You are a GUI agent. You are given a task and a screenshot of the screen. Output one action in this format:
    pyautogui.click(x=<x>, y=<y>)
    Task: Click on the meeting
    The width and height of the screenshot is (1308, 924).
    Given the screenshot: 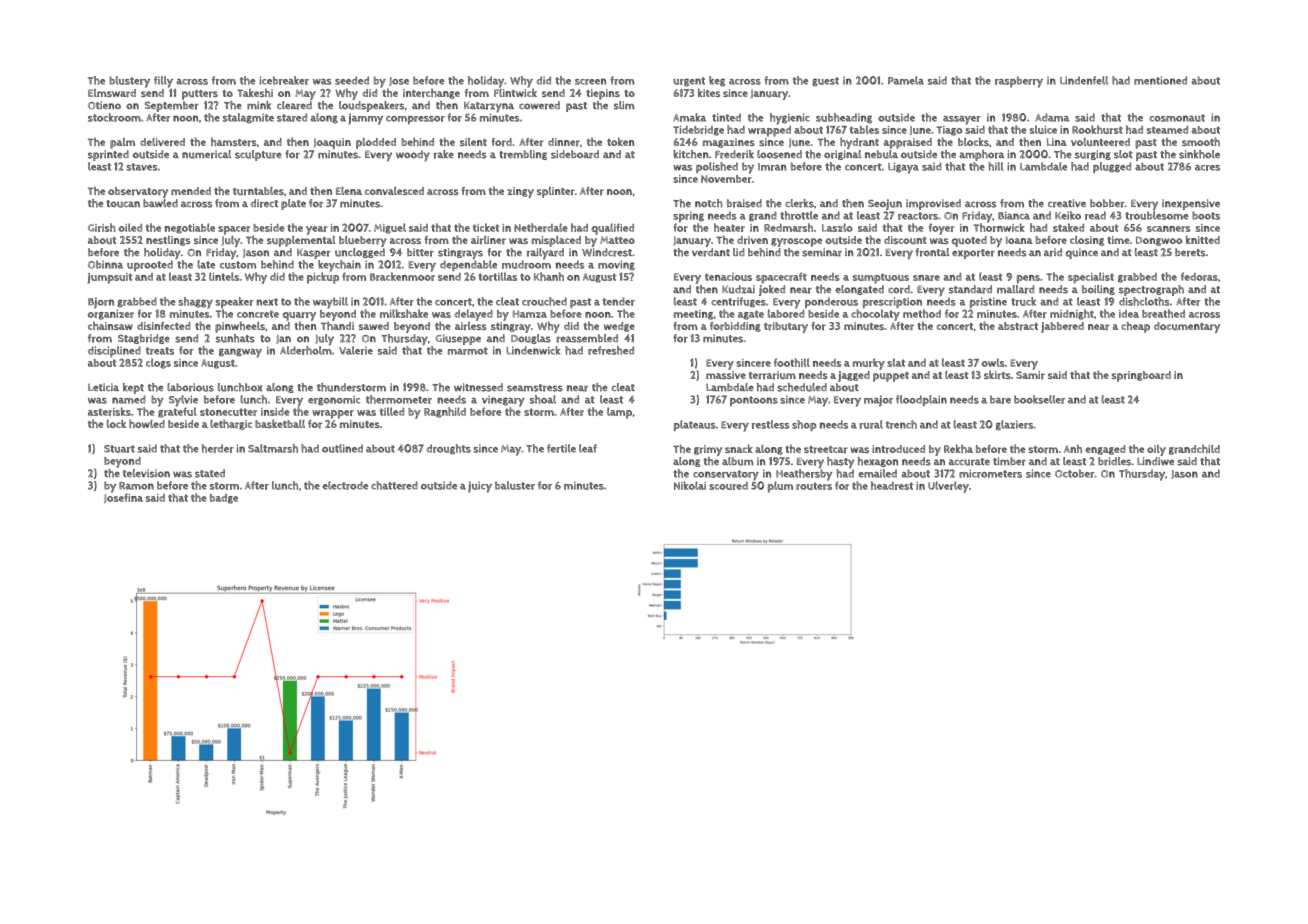 What is the action you would take?
    pyautogui.click(x=693, y=315)
